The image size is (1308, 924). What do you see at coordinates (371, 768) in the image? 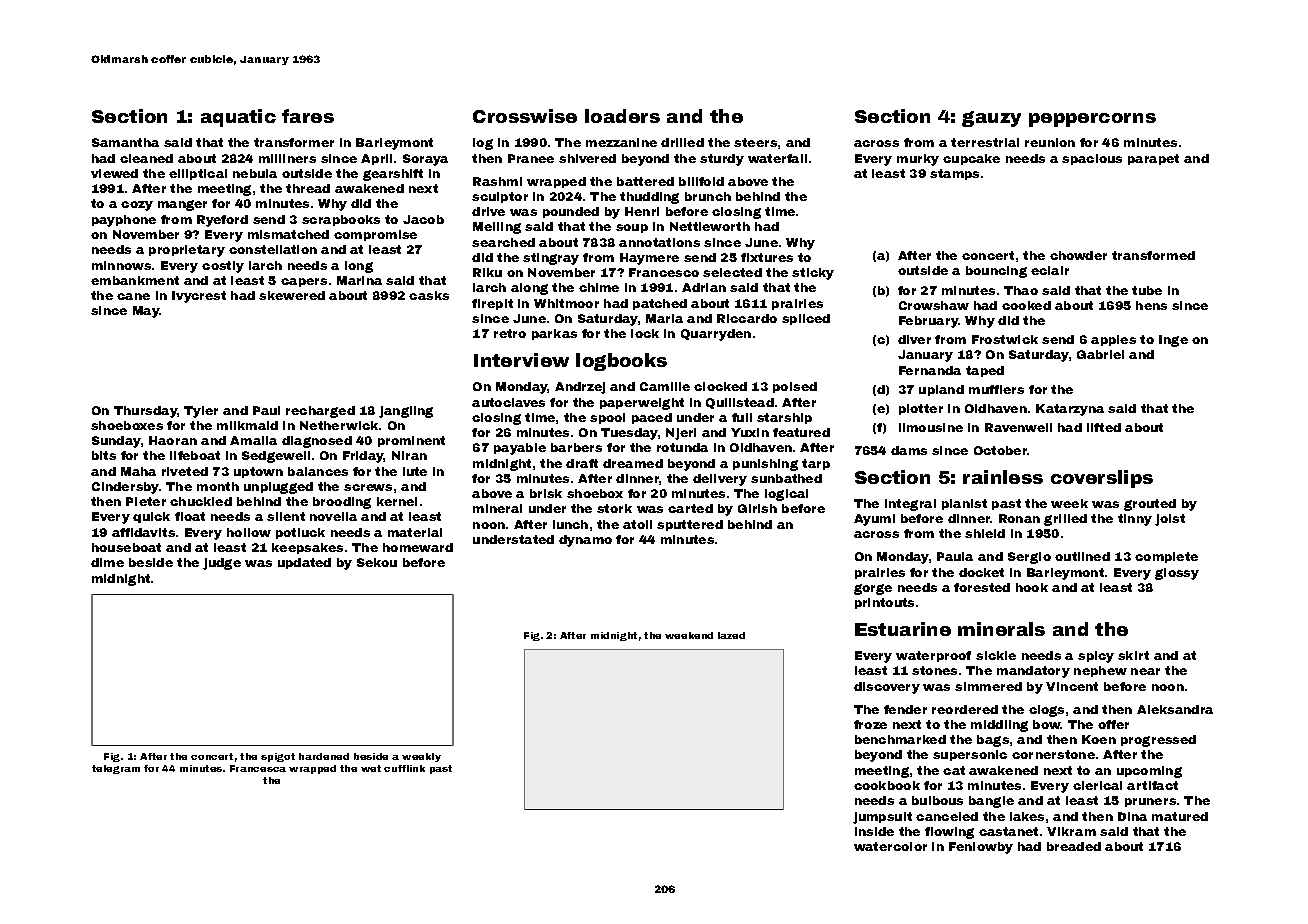
I see `wet` at bounding box center [371, 768].
